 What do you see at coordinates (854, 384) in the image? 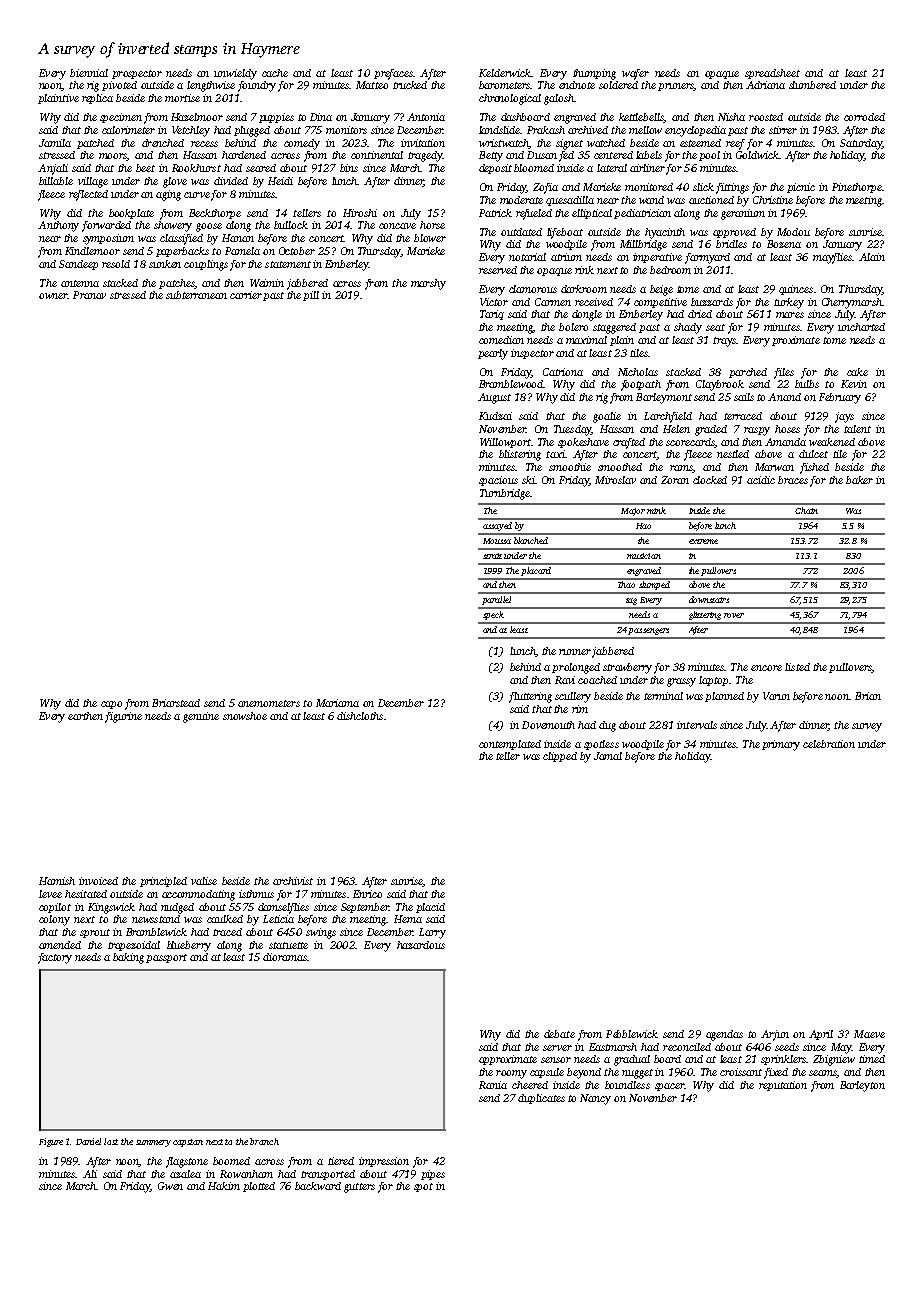
I see `Kevin` at bounding box center [854, 384].
